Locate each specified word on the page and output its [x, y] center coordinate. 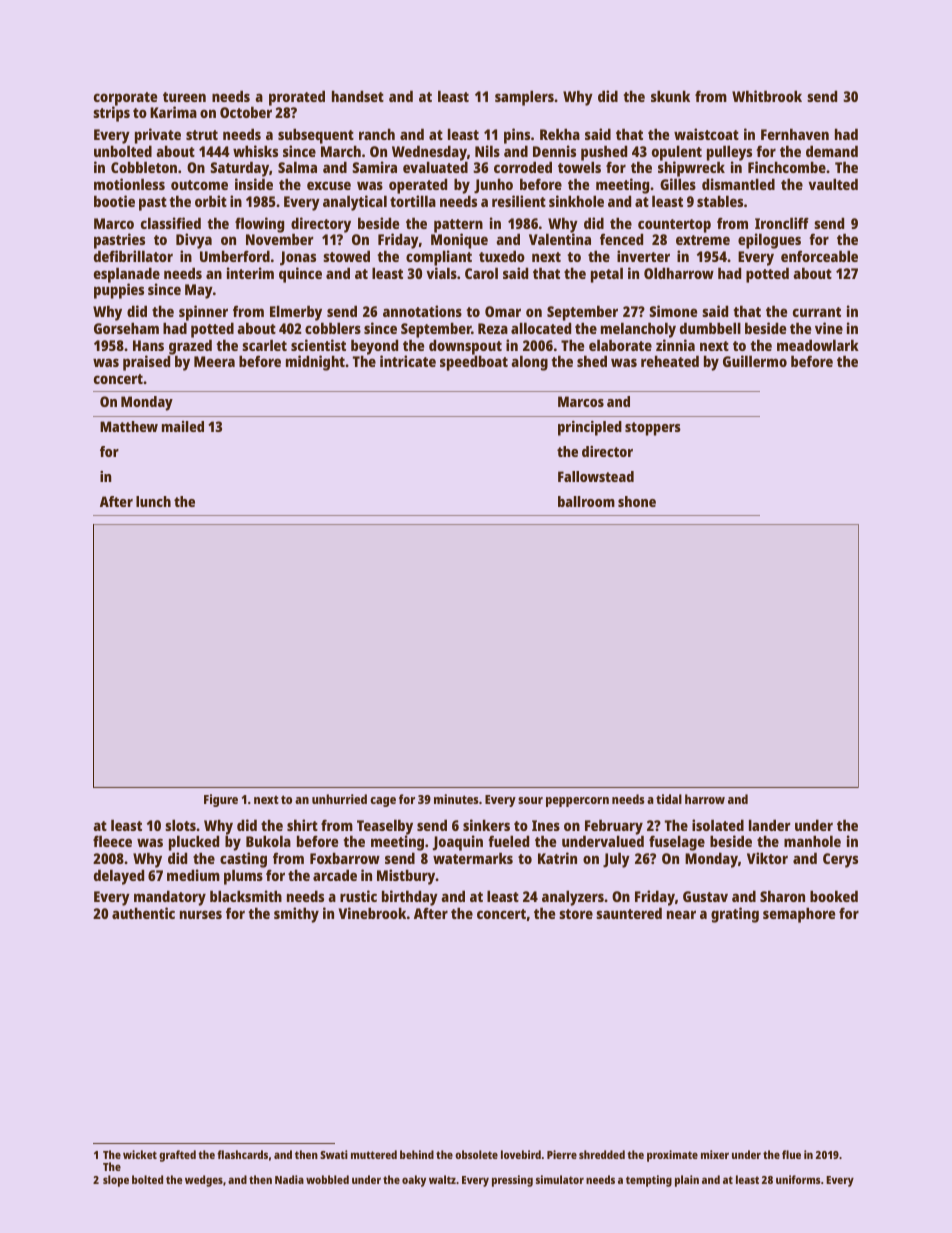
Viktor [767, 858]
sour [530, 800]
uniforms [798, 1179]
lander [770, 825]
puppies [119, 291]
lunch [153, 501]
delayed [119, 877]
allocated [541, 328]
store [576, 914]
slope [116, 1181]
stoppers [653, 429]
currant [817, 312]
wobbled [327, 1179]
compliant [439, 258]
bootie [114, 201]
